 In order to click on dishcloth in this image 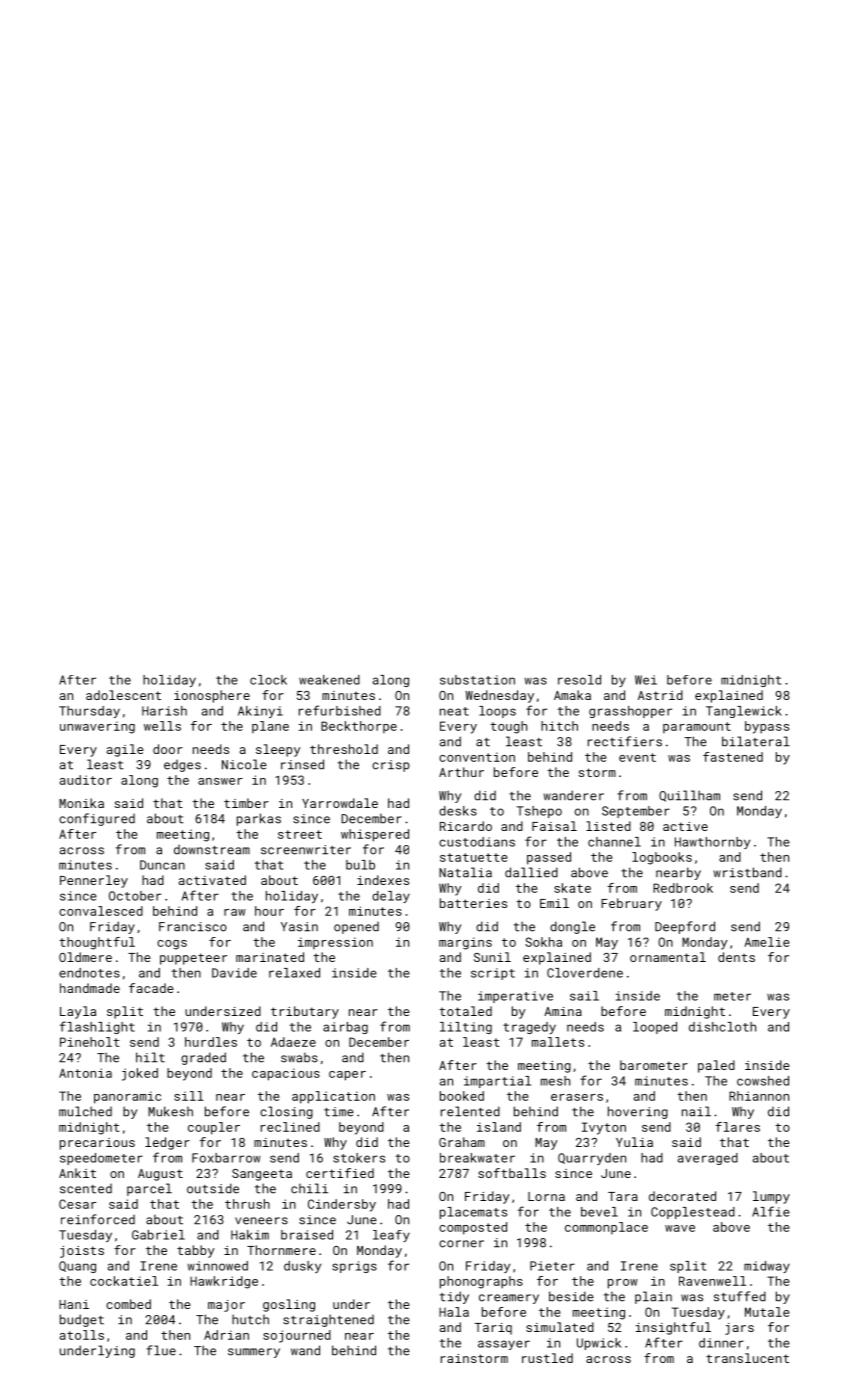, I will do `click(722, 1027)`.
